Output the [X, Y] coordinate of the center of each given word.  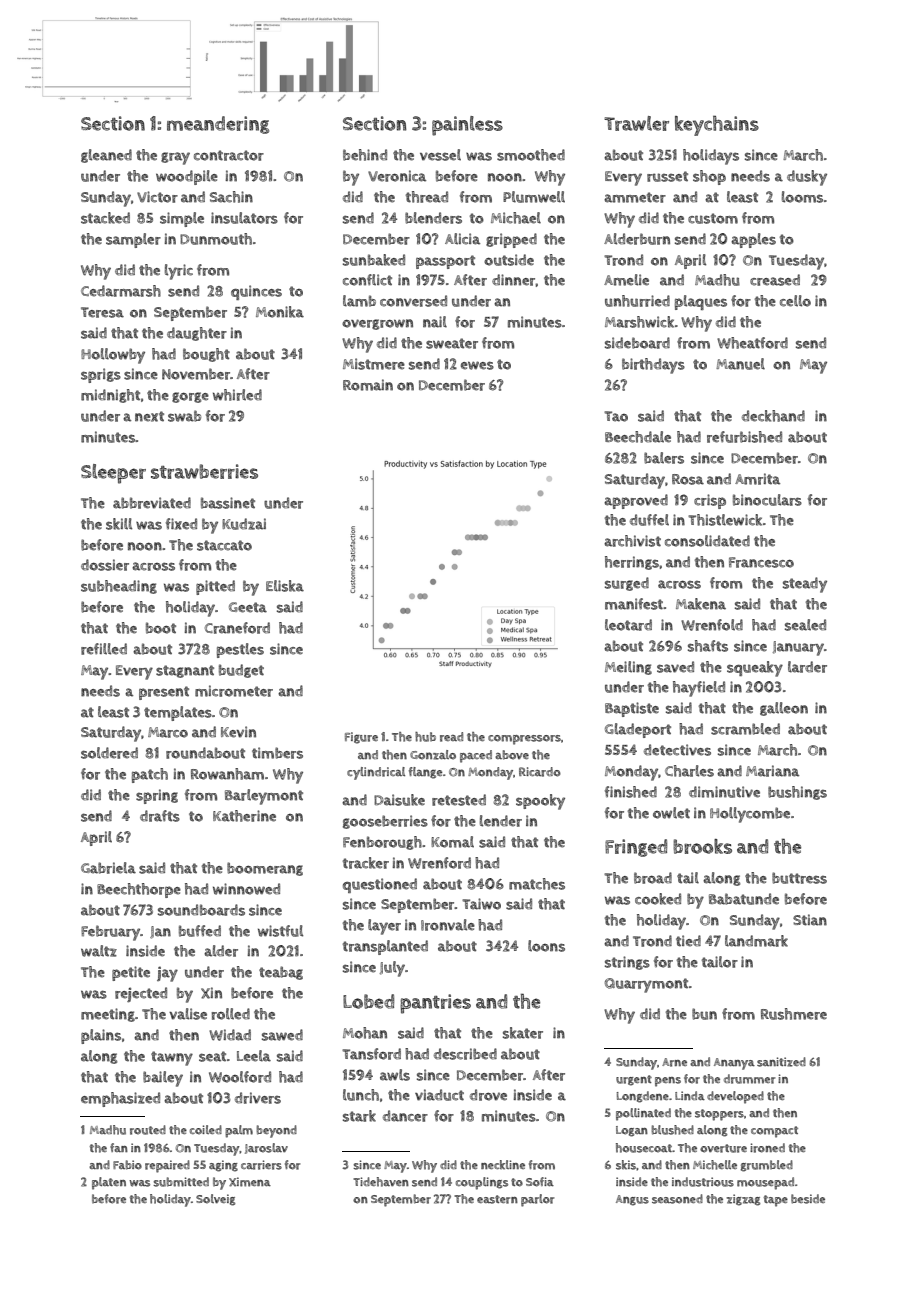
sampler [133, 240]
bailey [163, 1079]
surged [627, 584]
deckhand [773, 416]
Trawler [636, 123]
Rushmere [794, 1014]
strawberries [204, 471]
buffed [200, 931]
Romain [368, 385]
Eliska [285, 586]
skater [523, 1033]
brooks [702, 846]
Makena [701, 604]
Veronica [397, 176]
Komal [452, 842]
